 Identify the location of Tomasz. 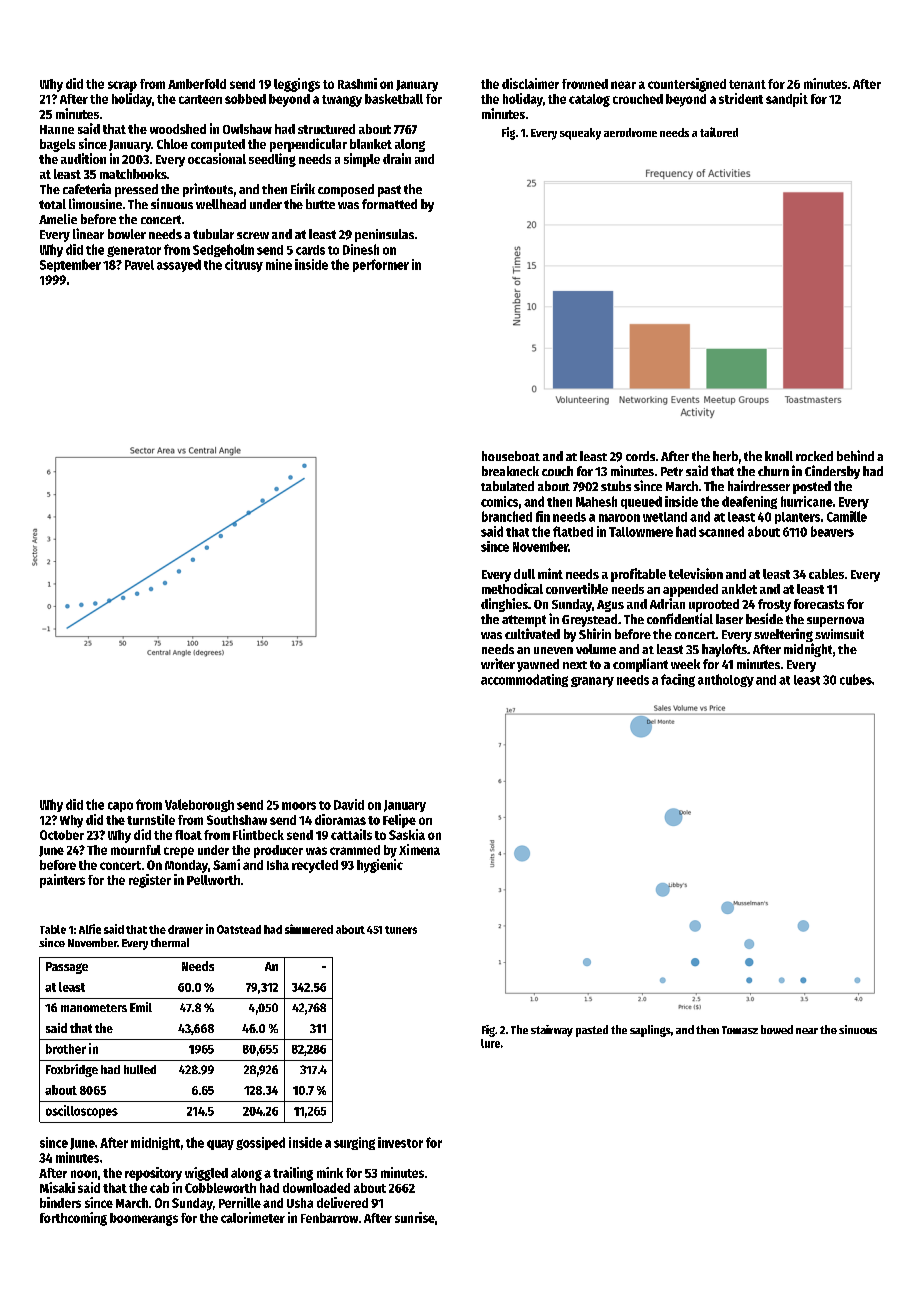
(740, 1030).
